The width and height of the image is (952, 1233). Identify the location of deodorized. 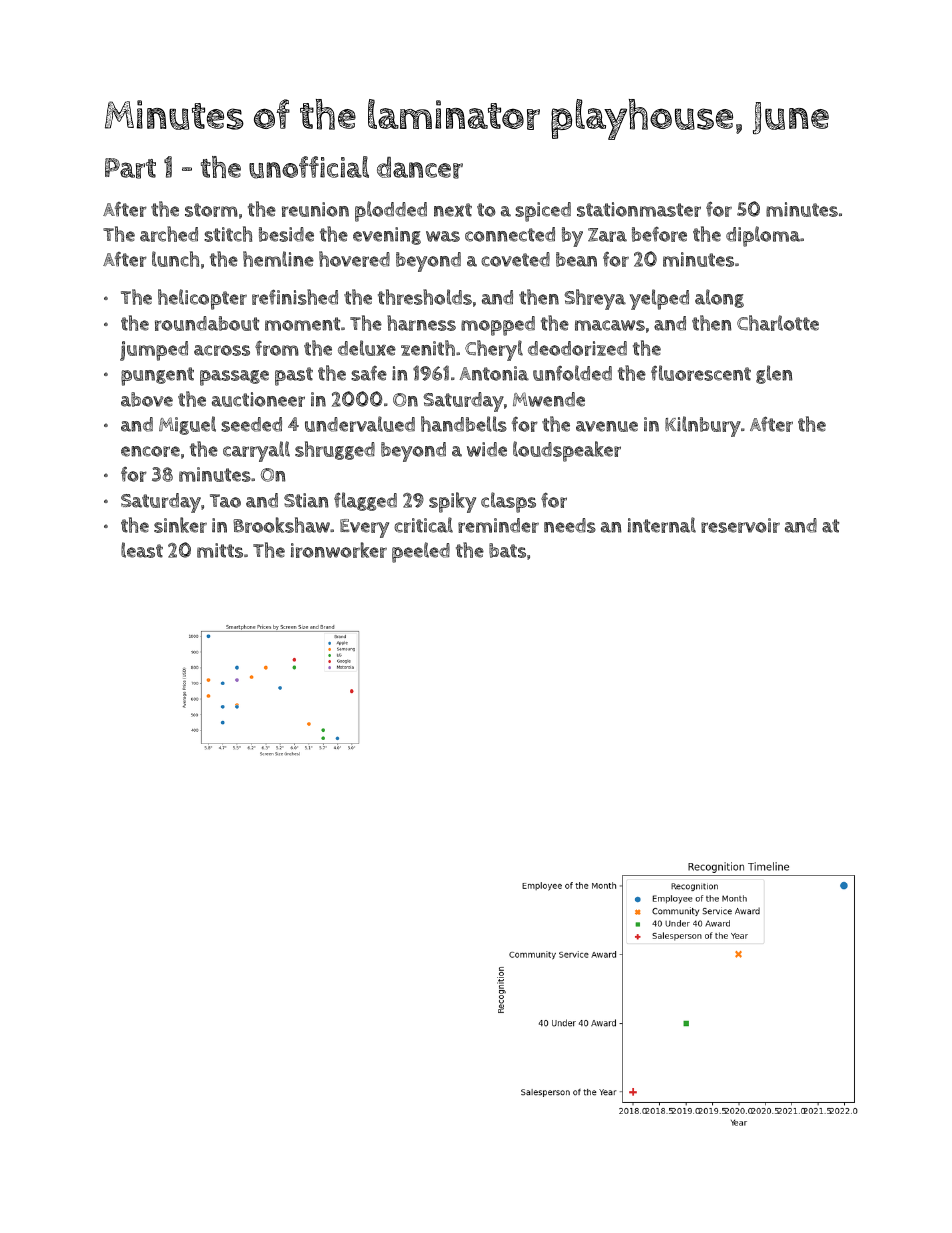
(577, 348).
